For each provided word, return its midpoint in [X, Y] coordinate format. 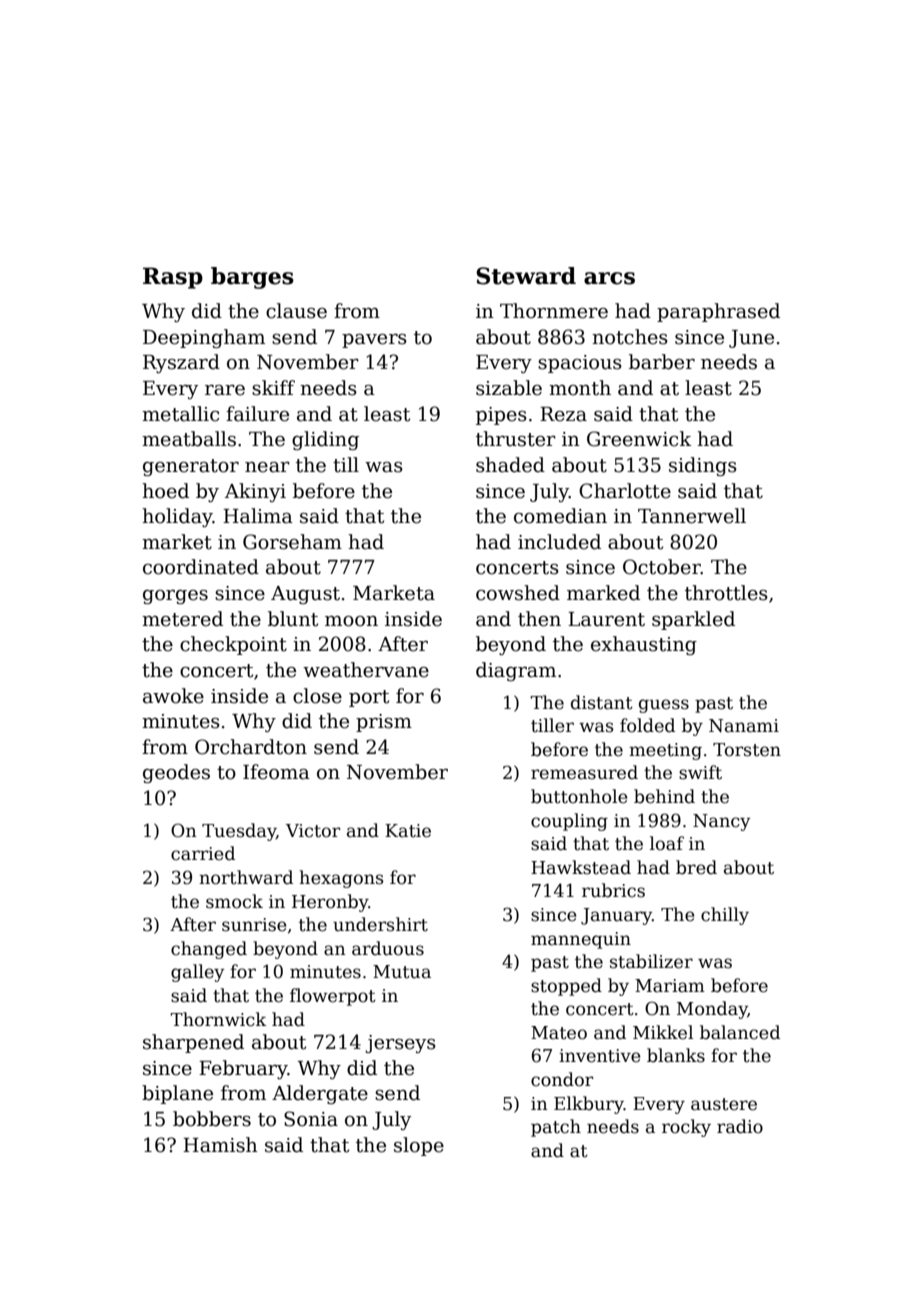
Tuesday [239, 832]
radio [740, 1126]
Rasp [173, 278]
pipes [501, 416]
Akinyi [255, 492]
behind [664, 796]
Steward [526, 276]
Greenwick [639, 439]
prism [384, 723]
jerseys [400, 1044]
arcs [609, 278]
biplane [177, 1094]
